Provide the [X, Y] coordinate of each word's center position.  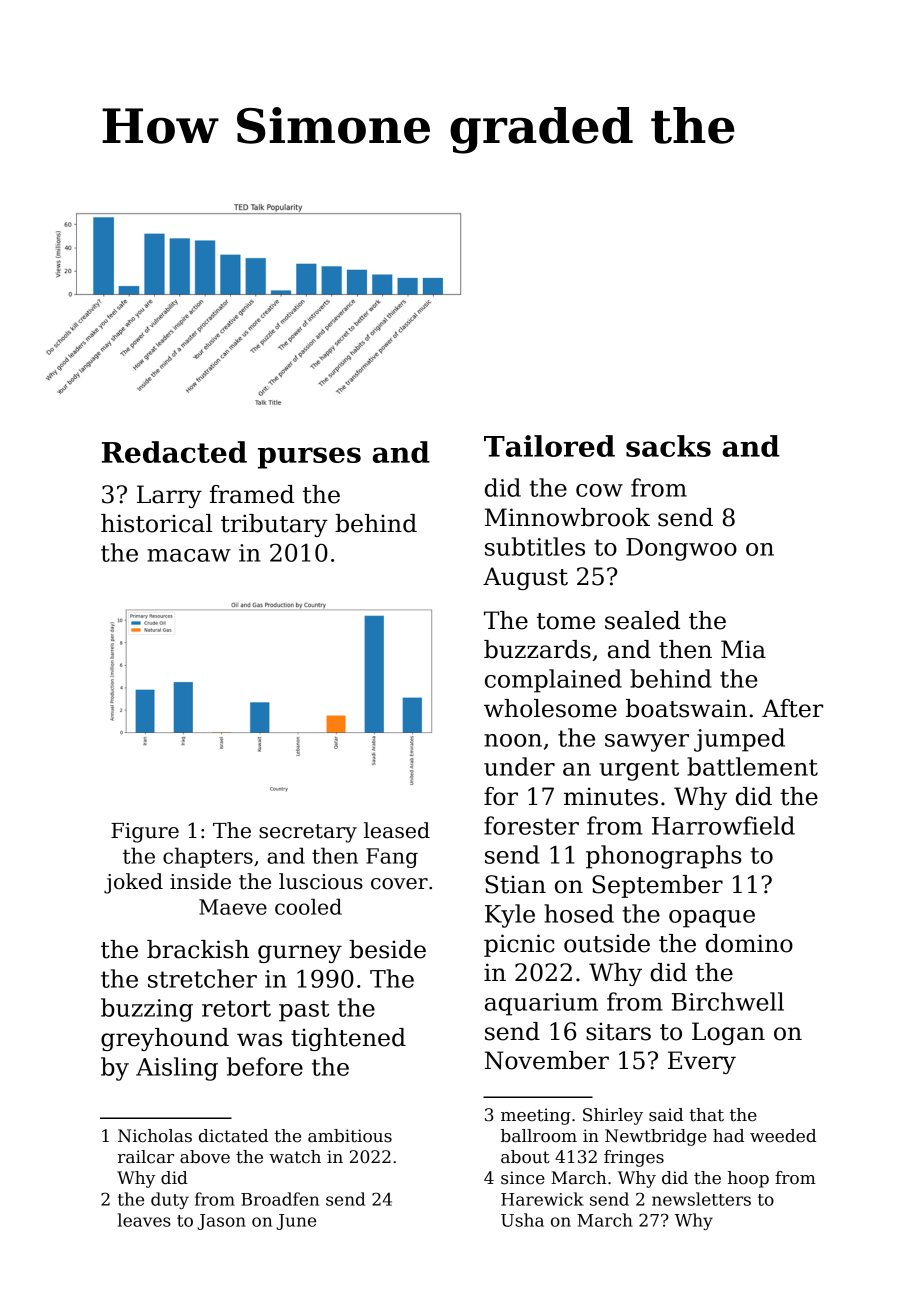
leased [397, 830]
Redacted [174, 452]
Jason [221, 1222]
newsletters [701, 1199]
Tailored [549, 446]
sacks [668, 446]
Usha [522, 1220]
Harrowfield [723, 825]
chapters [208, 857]
